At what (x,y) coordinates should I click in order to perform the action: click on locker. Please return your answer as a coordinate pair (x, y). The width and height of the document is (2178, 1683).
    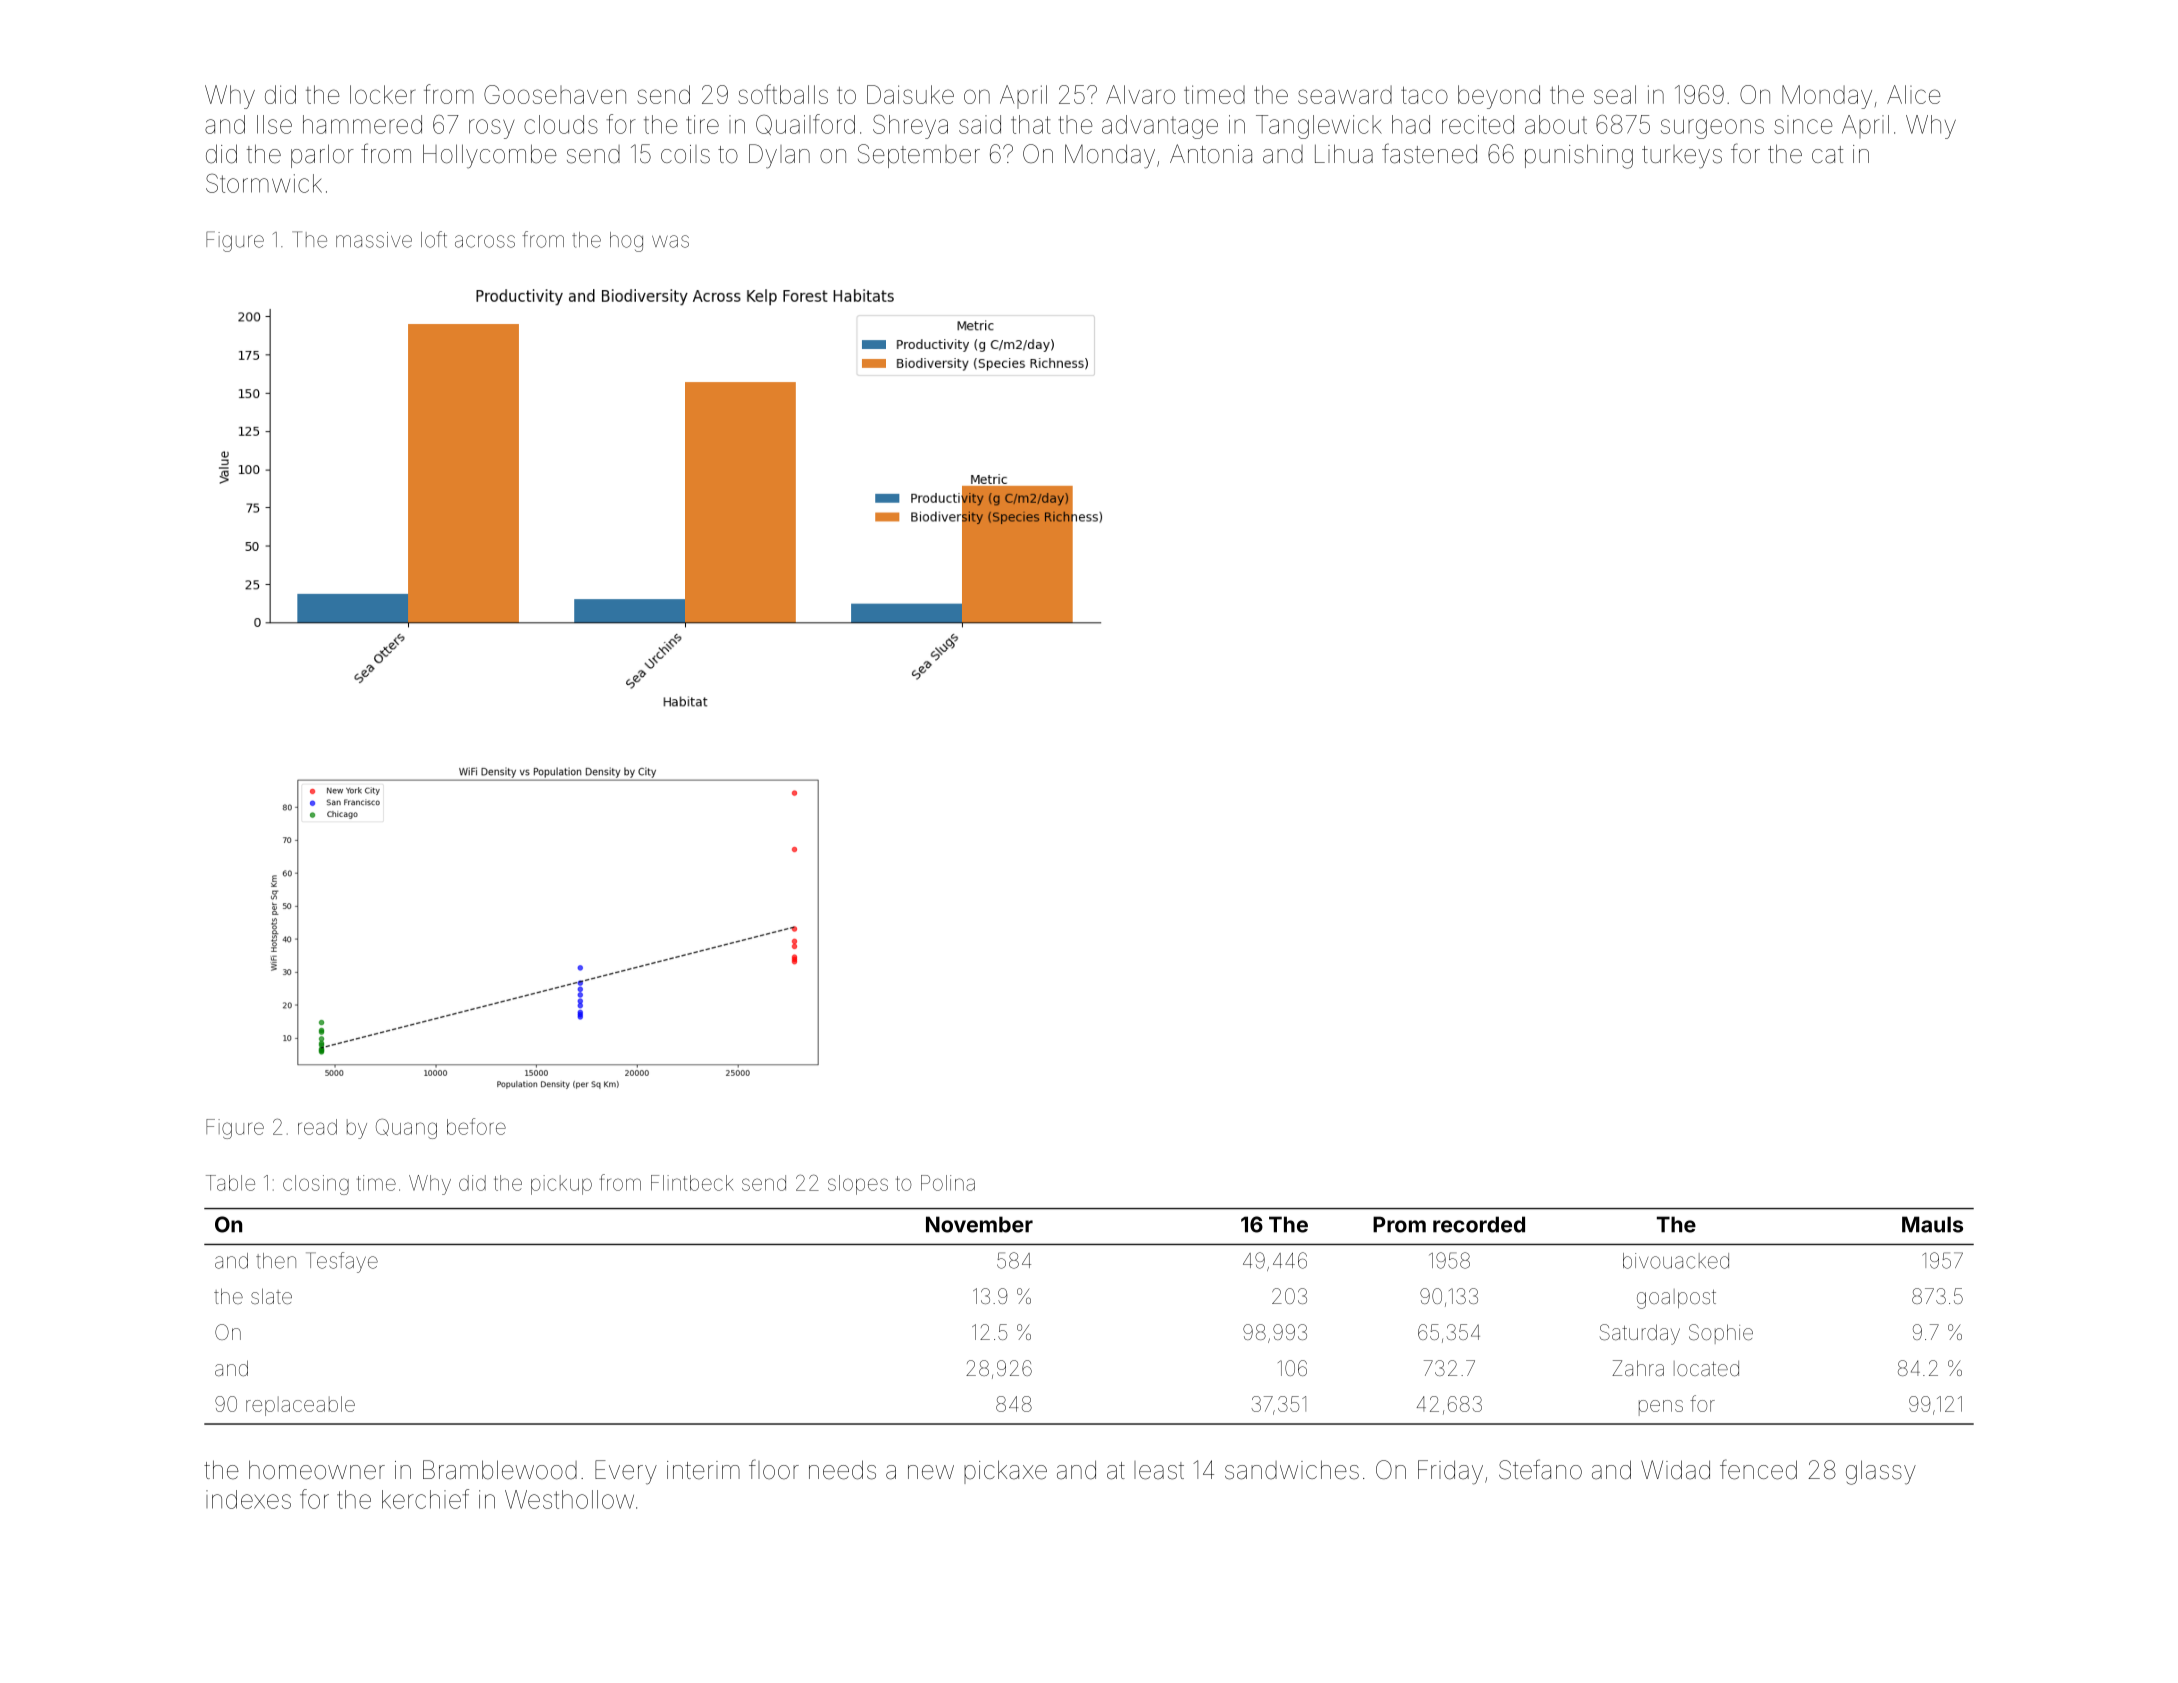
    Looking at the image, I should click on (382, 94).
